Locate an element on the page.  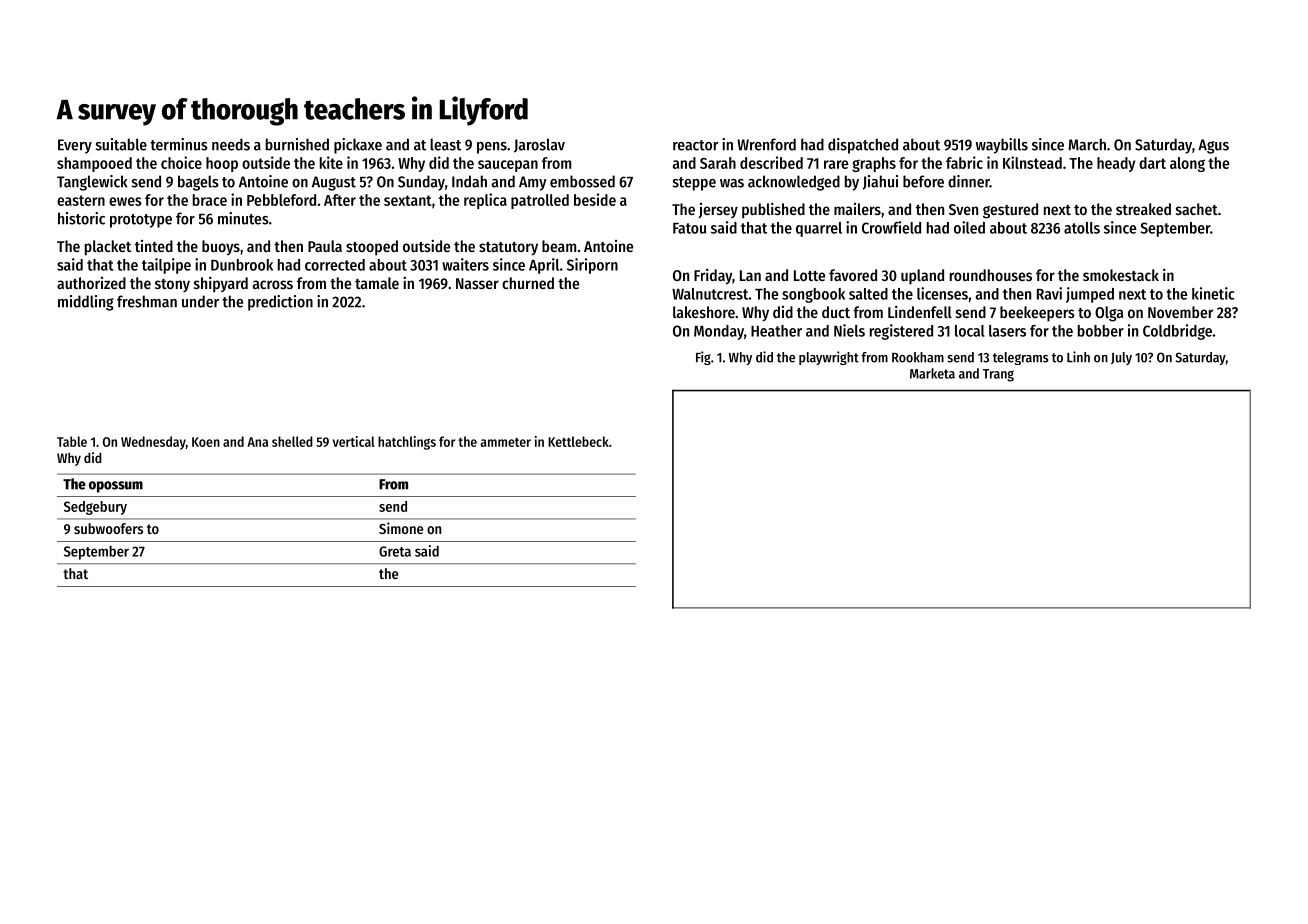
dispatched is located at coordinates (863, 146).
